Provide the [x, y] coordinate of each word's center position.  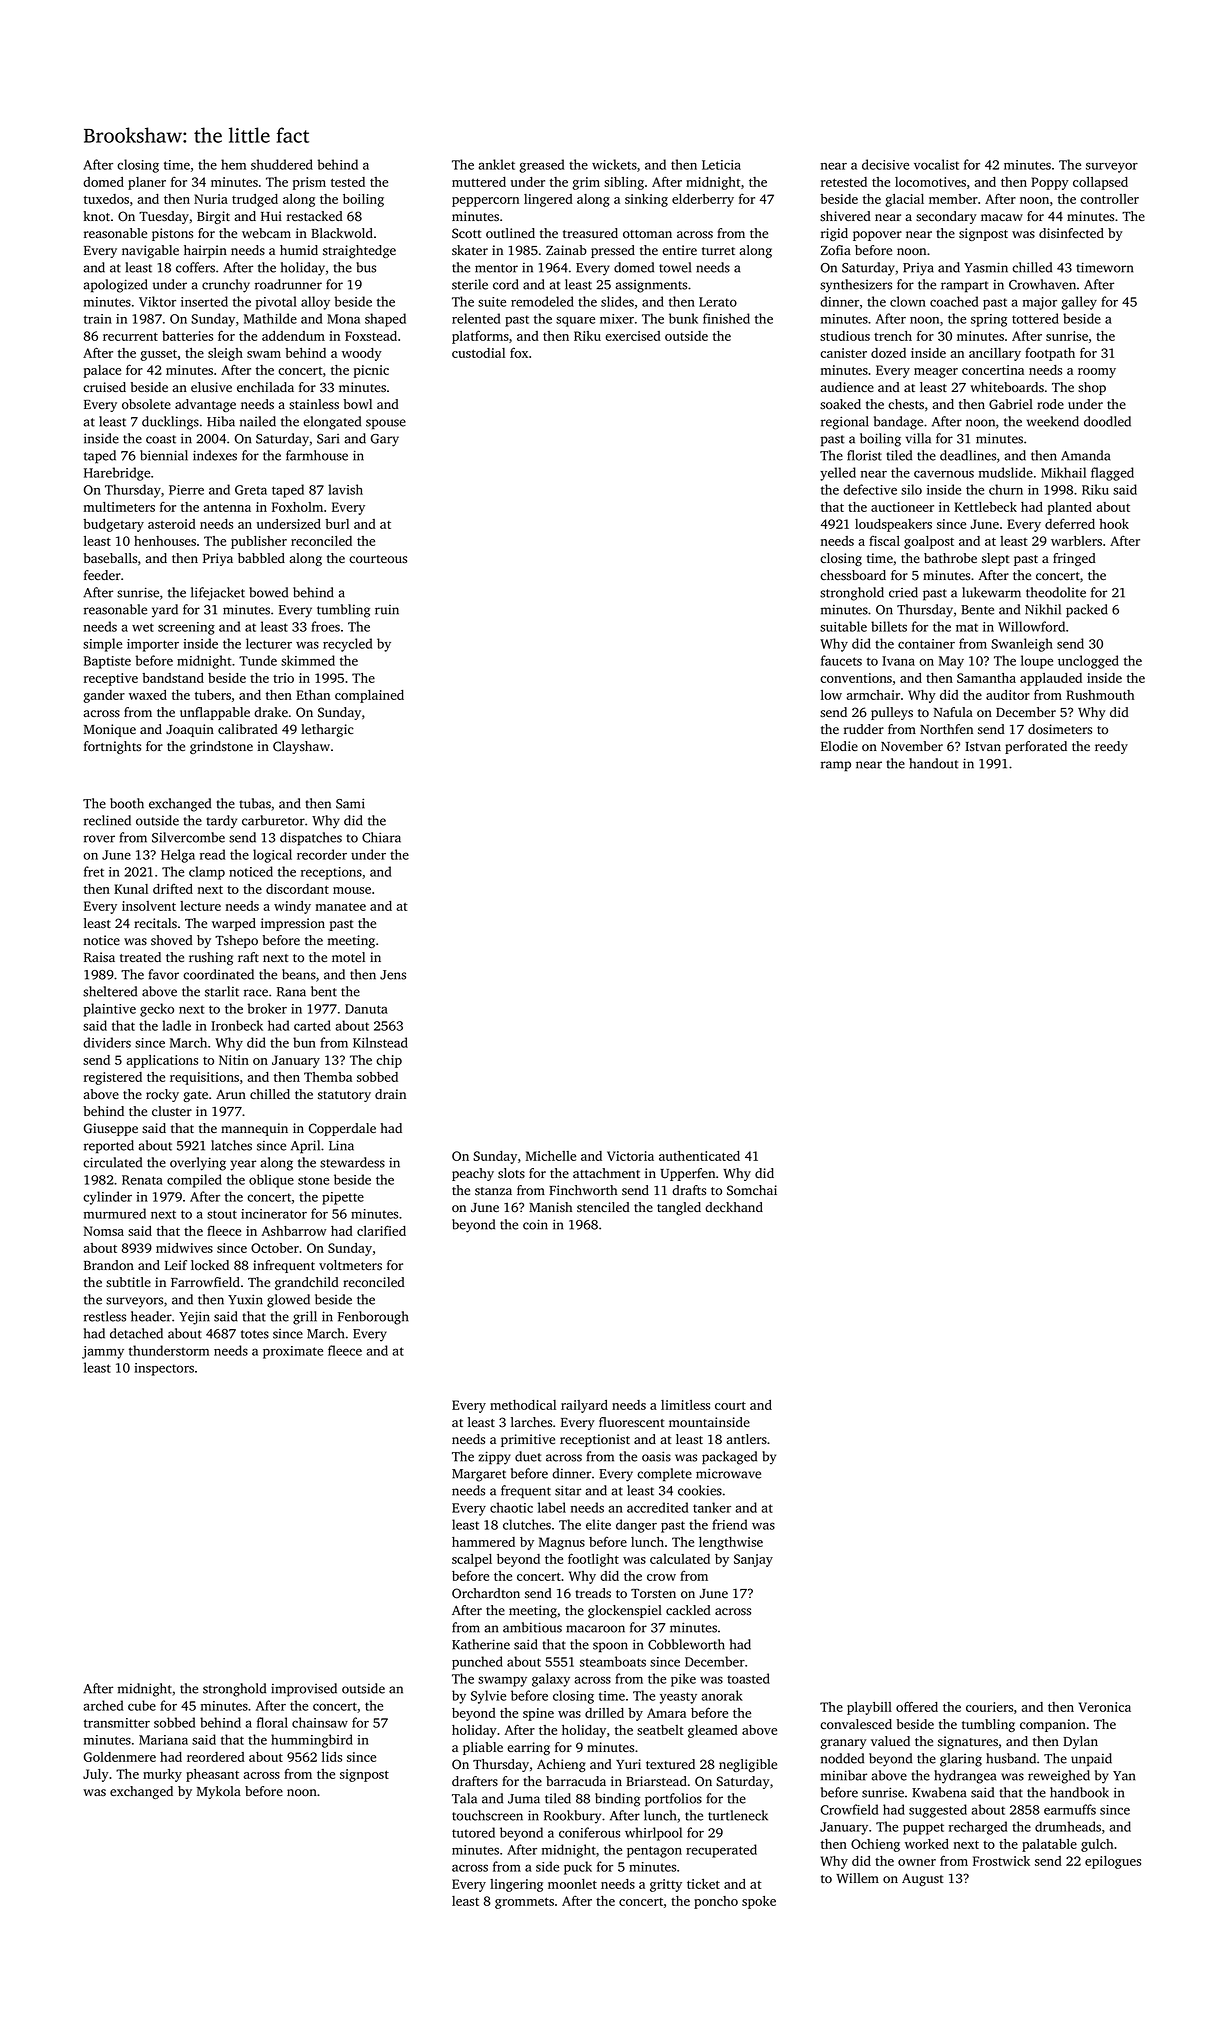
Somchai [752, 1190]
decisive [885, 164]
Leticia [721, 165]
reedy [1111, 747]
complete [664, 1475]
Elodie [839, 746]
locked [210, 1265]
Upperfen [687, 1174]
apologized [115, 286]
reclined [107, 820]
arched [103, 1705]
